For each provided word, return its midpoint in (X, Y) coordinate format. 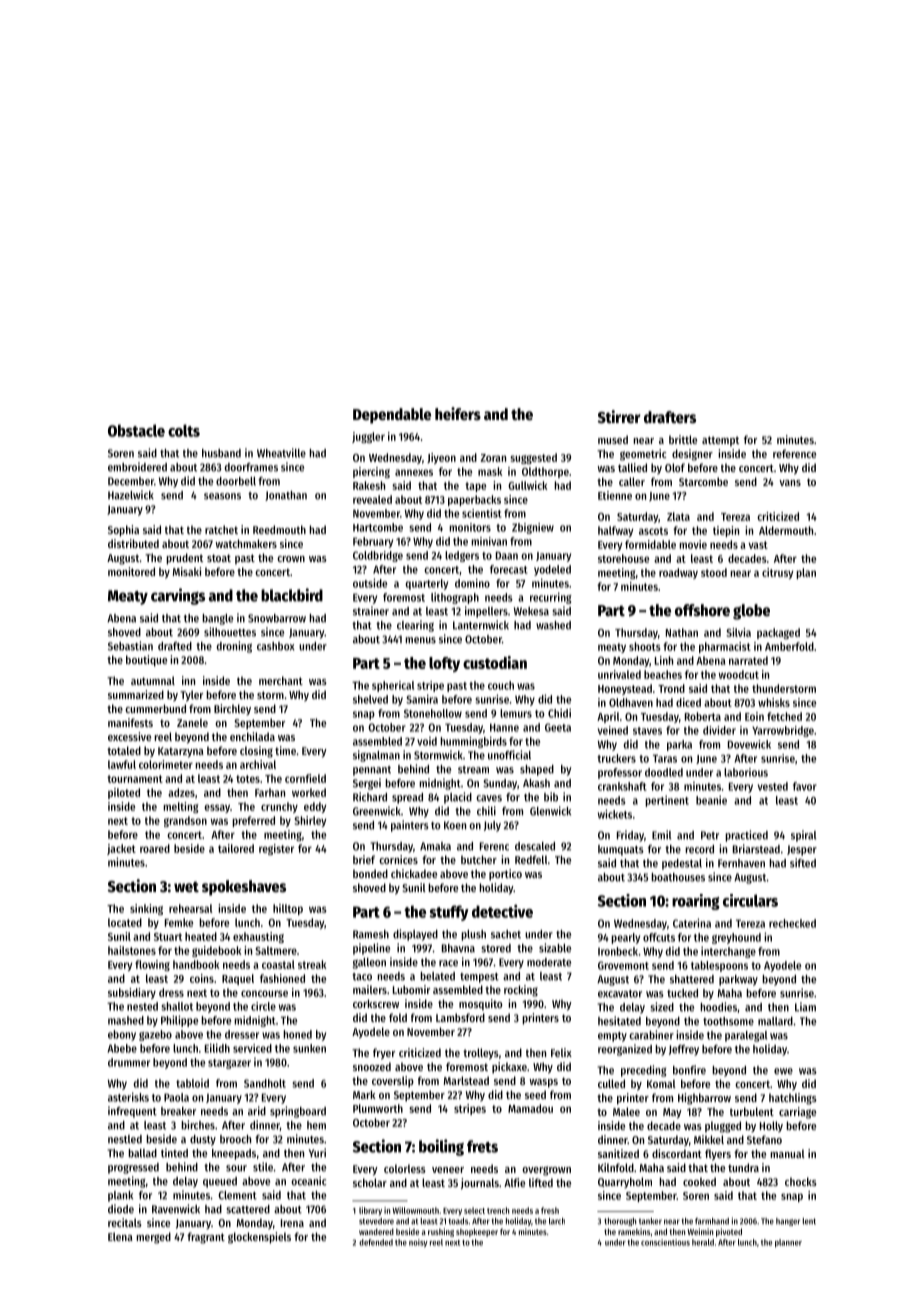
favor (805, 786)
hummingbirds (473, 742)
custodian (495, 662)
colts (184, 430)
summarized (136, 694)
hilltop (288, 909)
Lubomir (411, 989)
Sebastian (130, 646)
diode (121, 1209)
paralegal (746, 1036)
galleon (369, 963)
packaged (778, 633)
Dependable (392, 416)
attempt (720, 441)
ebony (122, 1035)
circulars (750, 900)
